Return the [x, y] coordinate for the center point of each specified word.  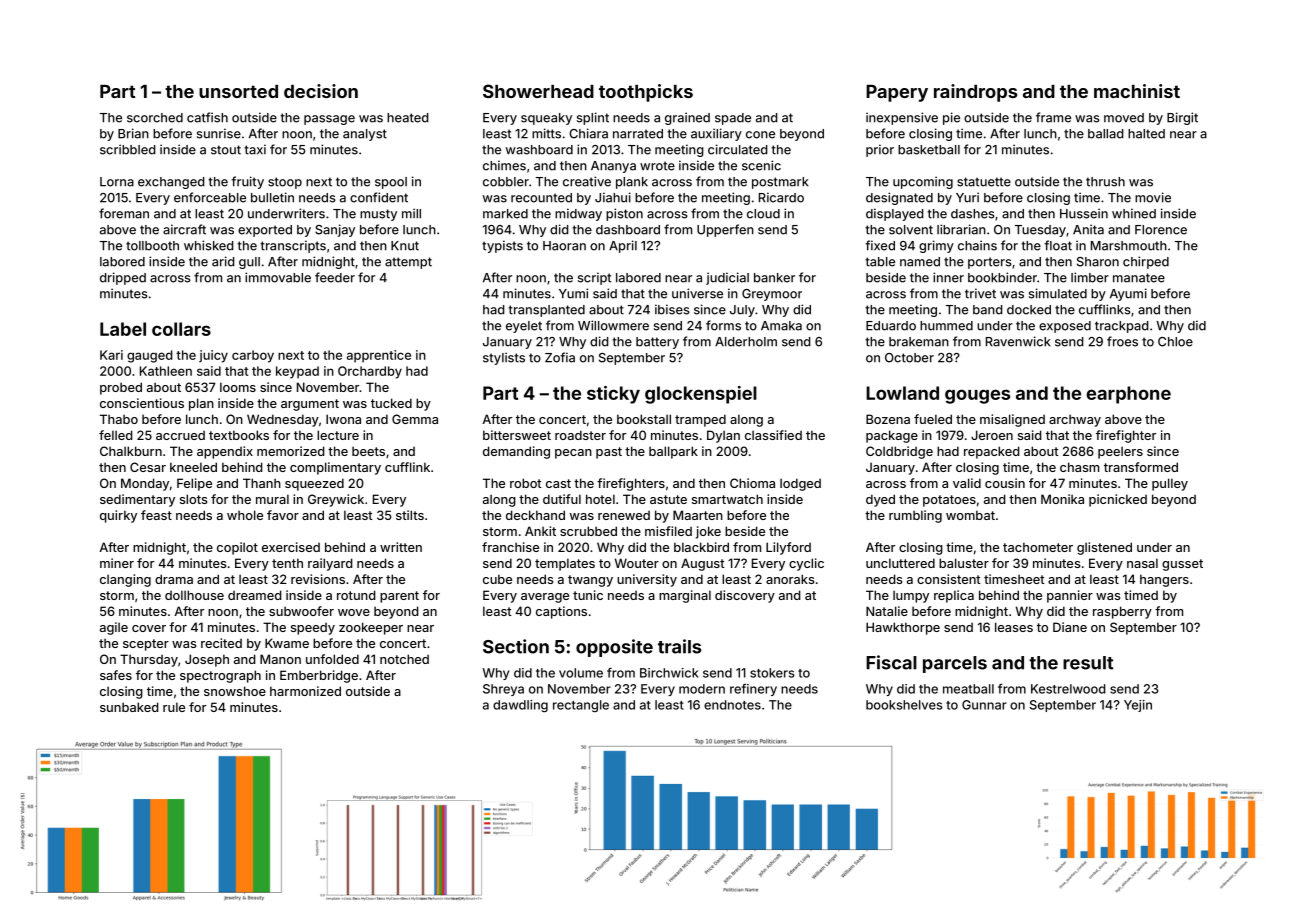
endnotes [732, 705]
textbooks [239, 435]
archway [1075, 420]
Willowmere [613, 325]
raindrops [975, 93]
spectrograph [220, 676]
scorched [155, 118]
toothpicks [646, 93]
